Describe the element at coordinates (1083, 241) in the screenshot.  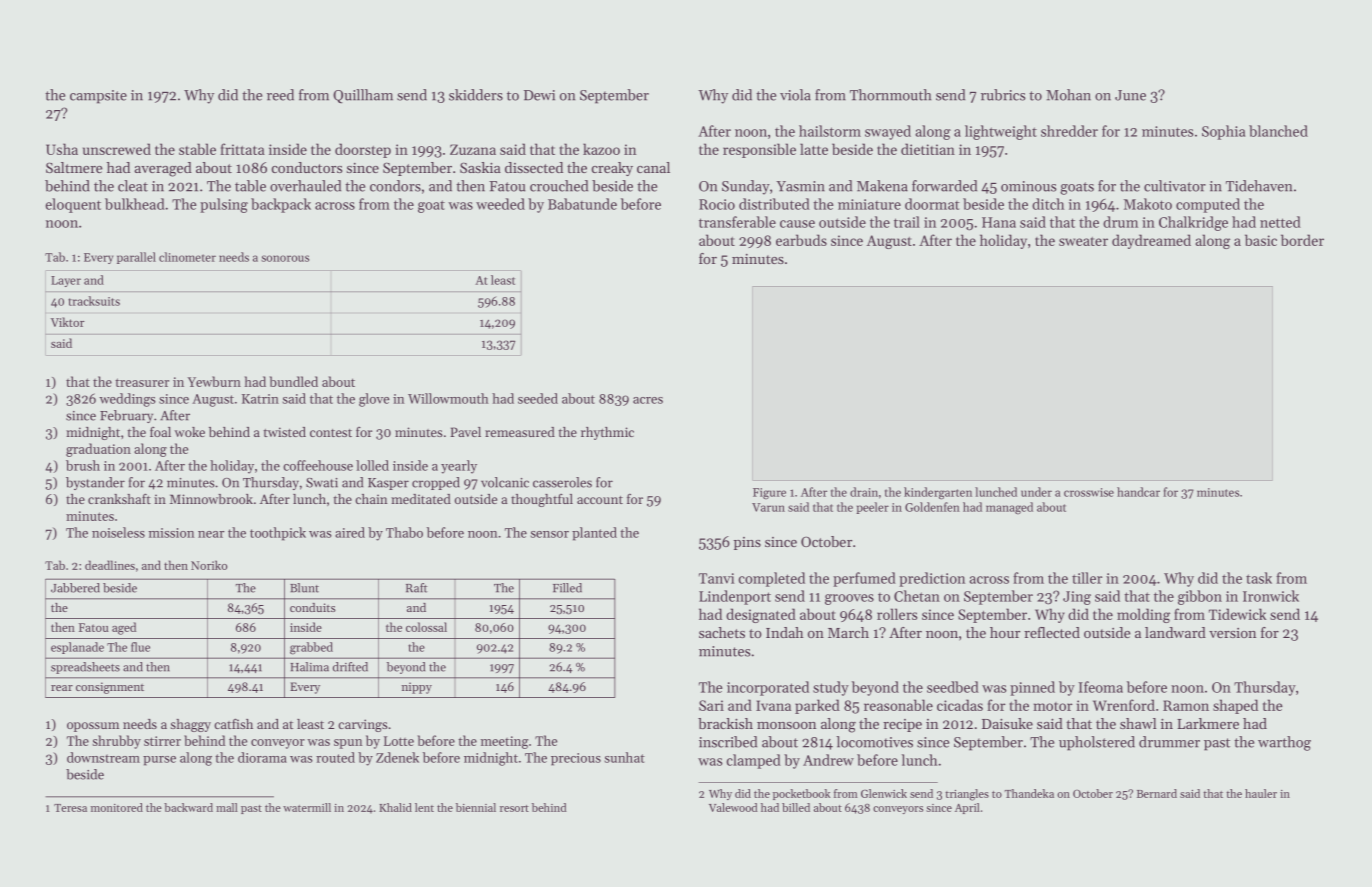
I see `sweater` at that location.
